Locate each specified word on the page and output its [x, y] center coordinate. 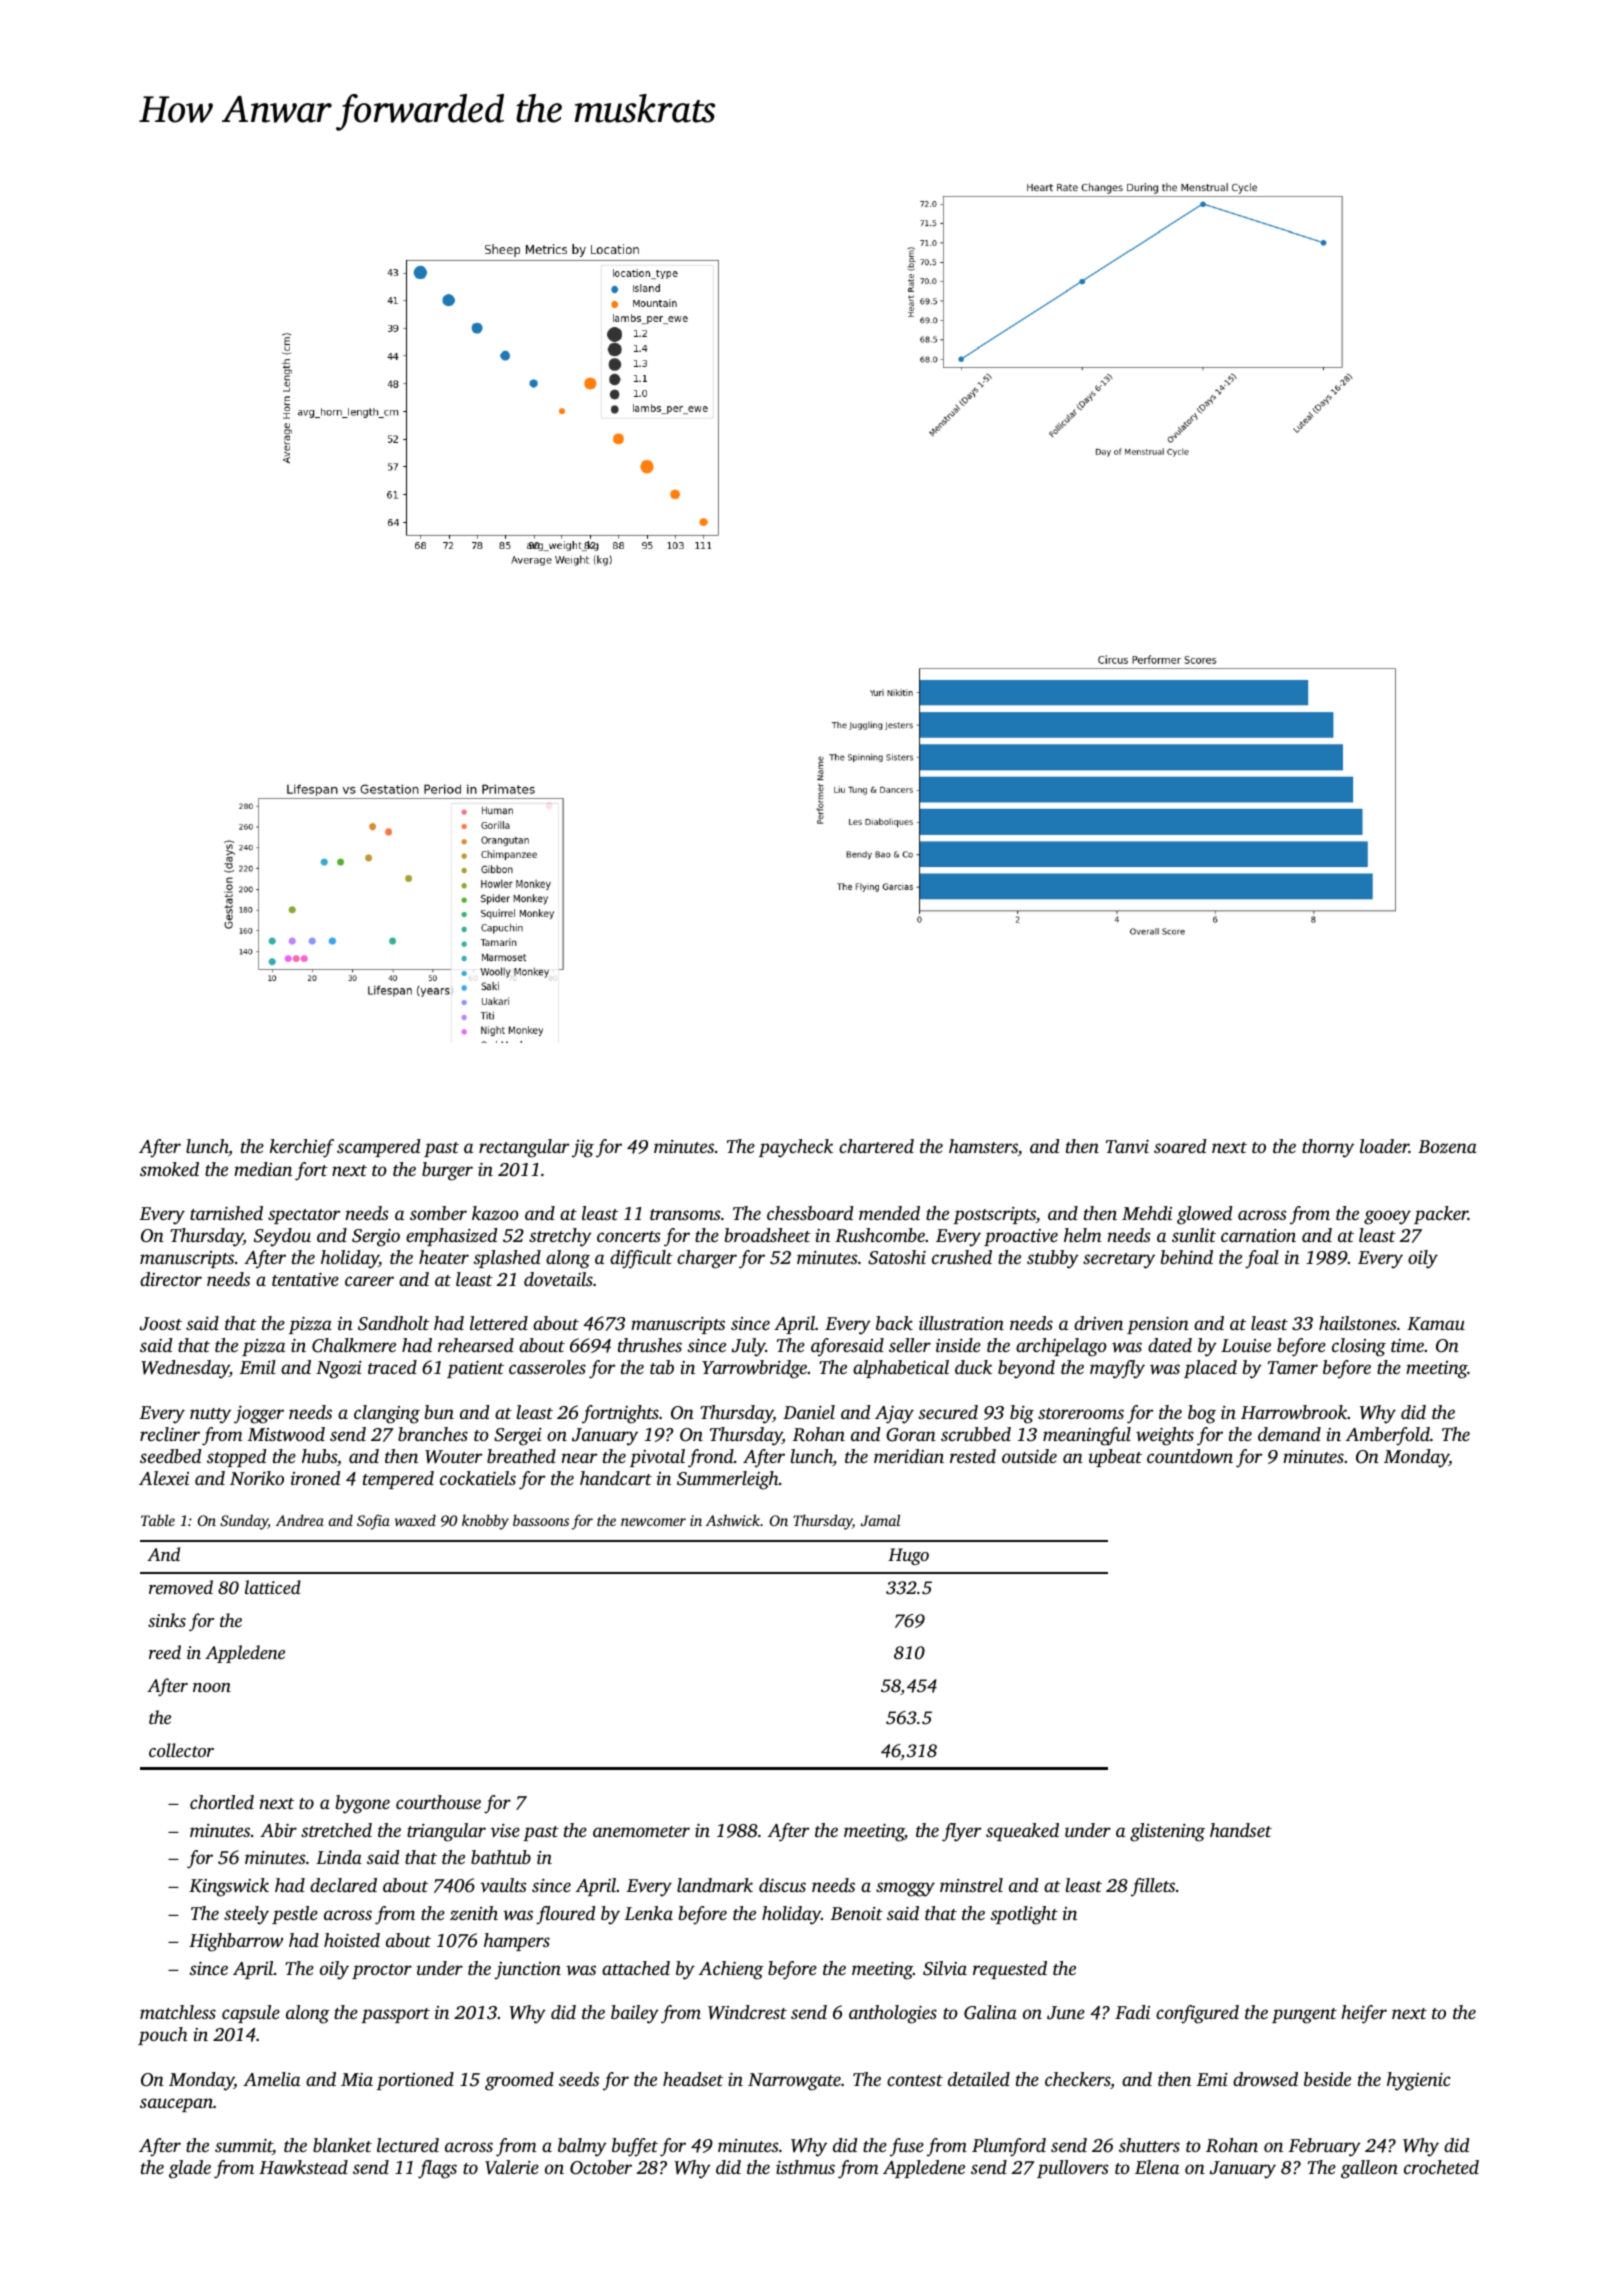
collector [181, 1750]
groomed [519, 2081]
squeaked [1022, 1832]
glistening [1167, 1832]
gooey [1387, 1217]
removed [181, 1587]
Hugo [908, 1556]
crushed [962, 1257]
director [171, 1279]
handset [1241, 1830]
